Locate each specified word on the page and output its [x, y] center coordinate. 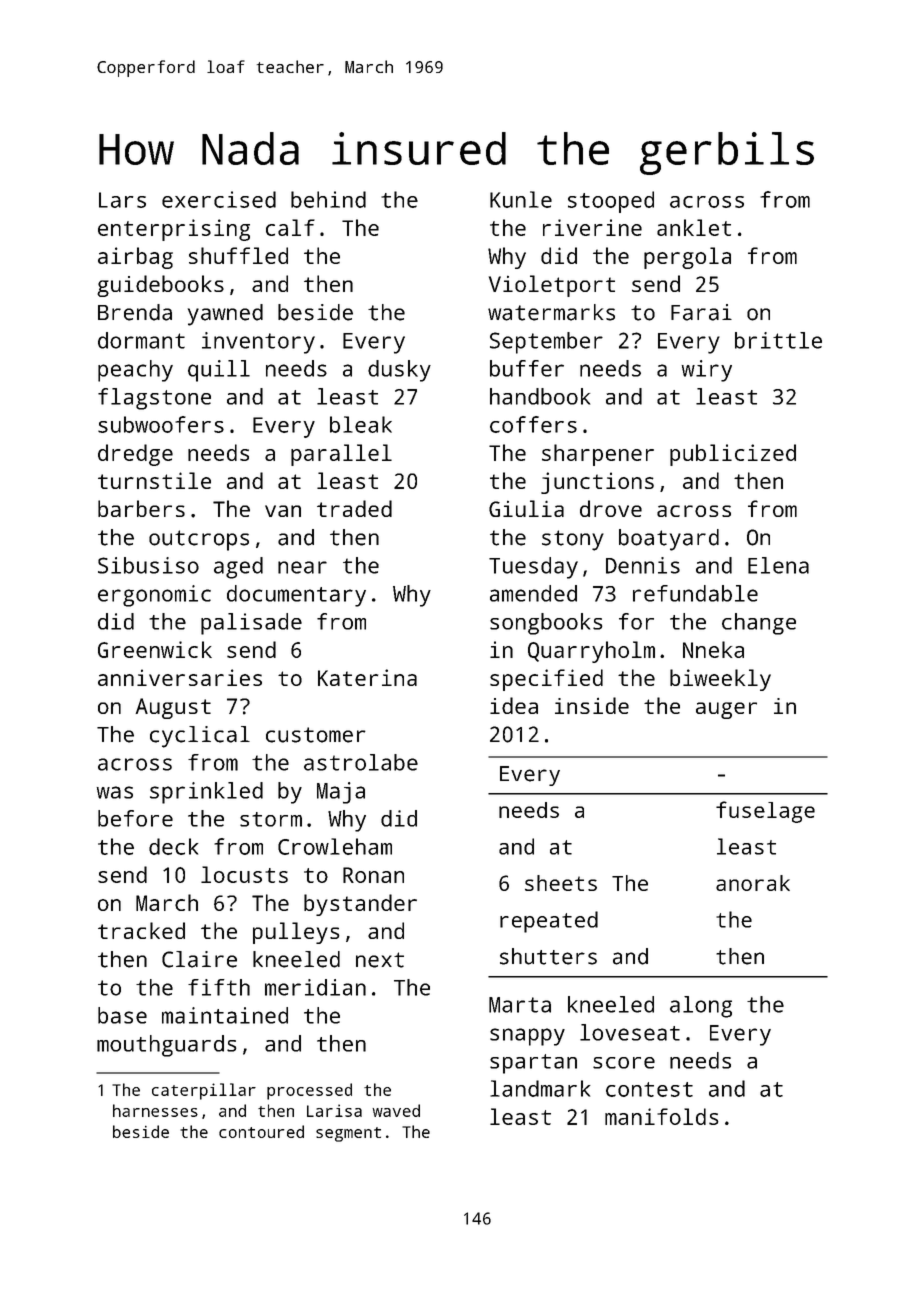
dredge [135, 455]
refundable [695, 593]
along [701, 1007]
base [122, 1015]
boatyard [669, 540]
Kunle [521, 199]
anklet [694, 227]
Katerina [367, 677]
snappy [527, 1037]
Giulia [526, 508]
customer [316, 735]
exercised [219, 199]
